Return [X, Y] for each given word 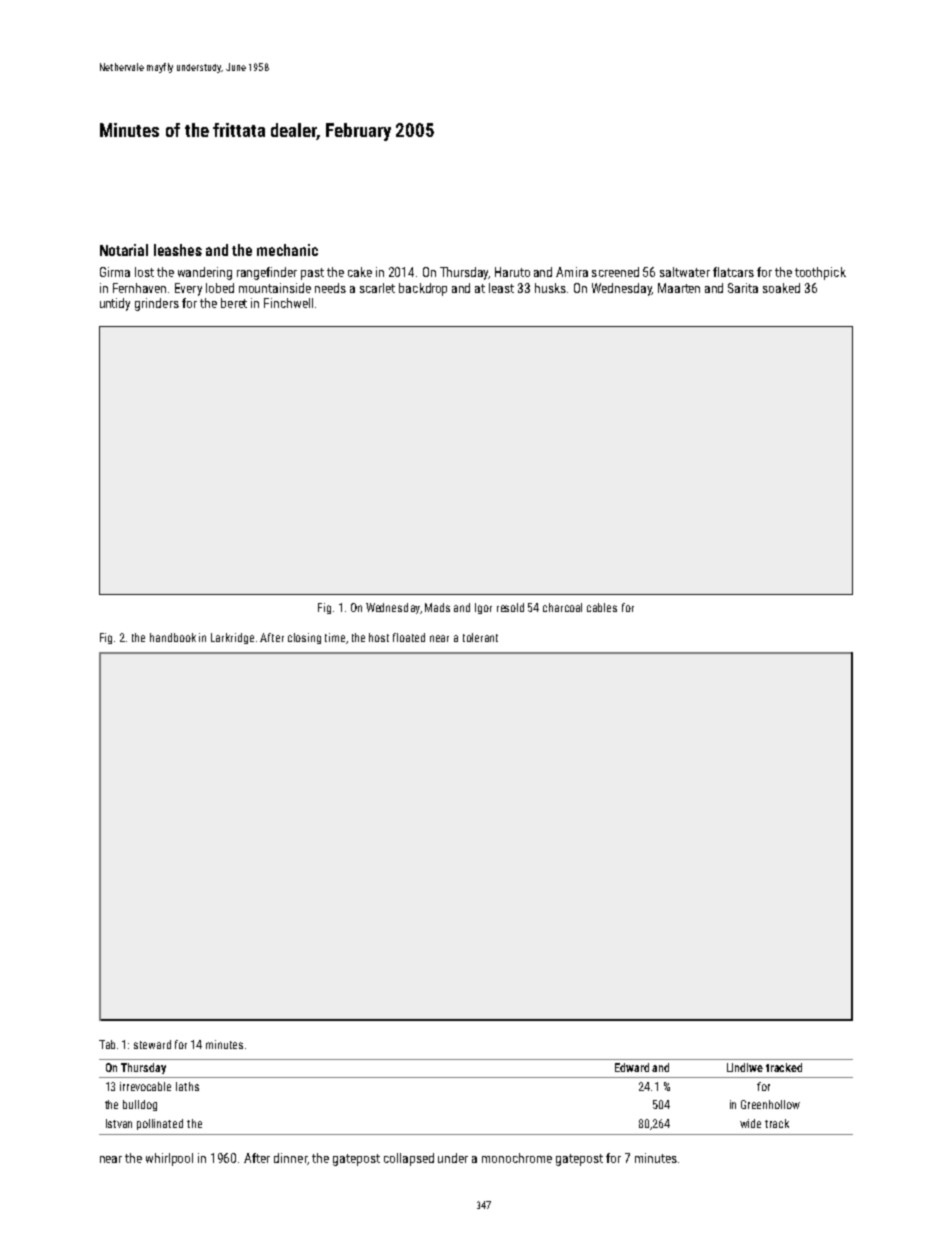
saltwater [685, 272]
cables [602, 607]
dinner [290, 1158]
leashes [178, 250]
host [379, 637]
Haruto [512, 272]
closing [304, 638]
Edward [632, 1067]
